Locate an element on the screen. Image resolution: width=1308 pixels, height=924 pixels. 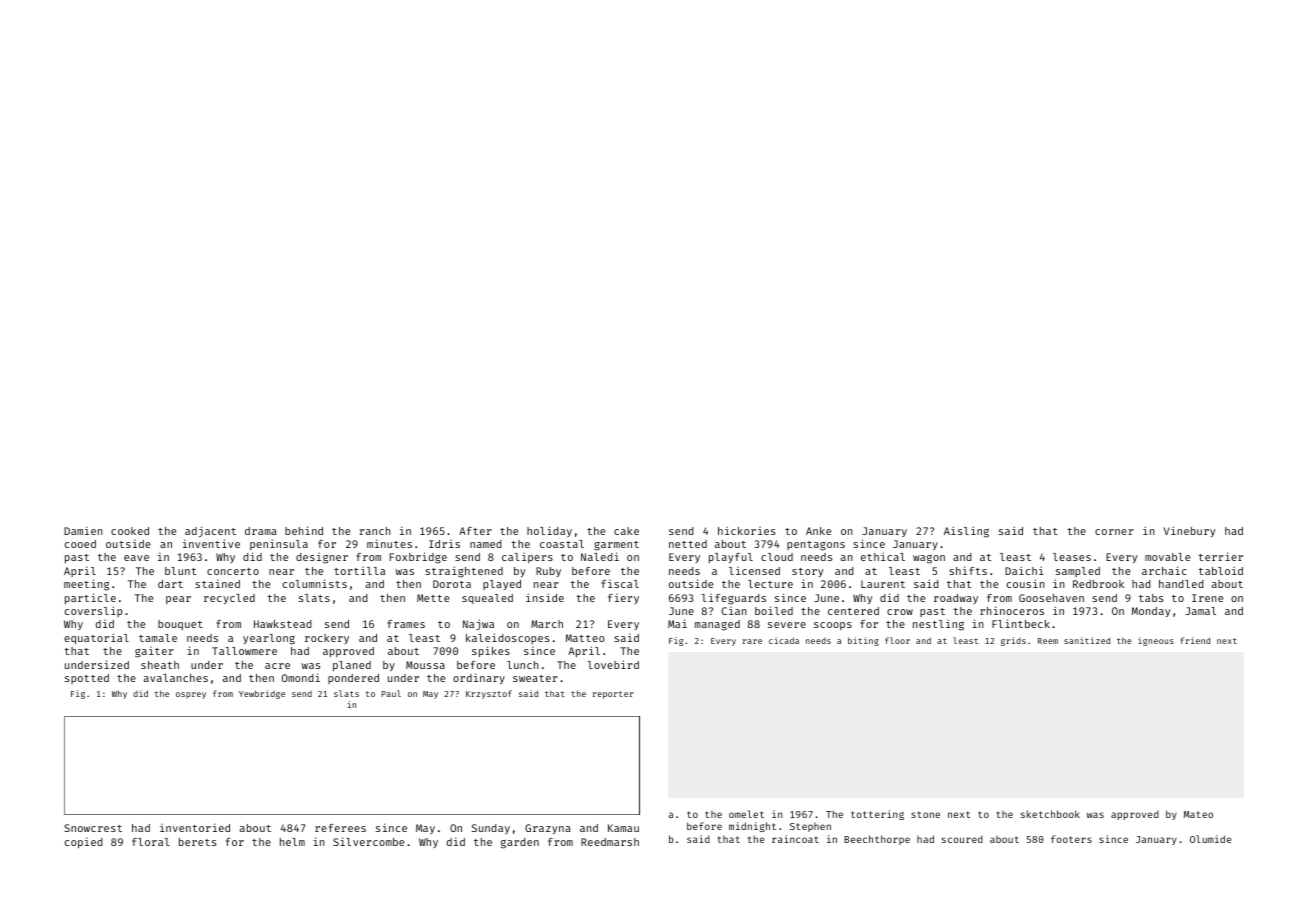
Silvercombe is located at coordinates (368, 841).
